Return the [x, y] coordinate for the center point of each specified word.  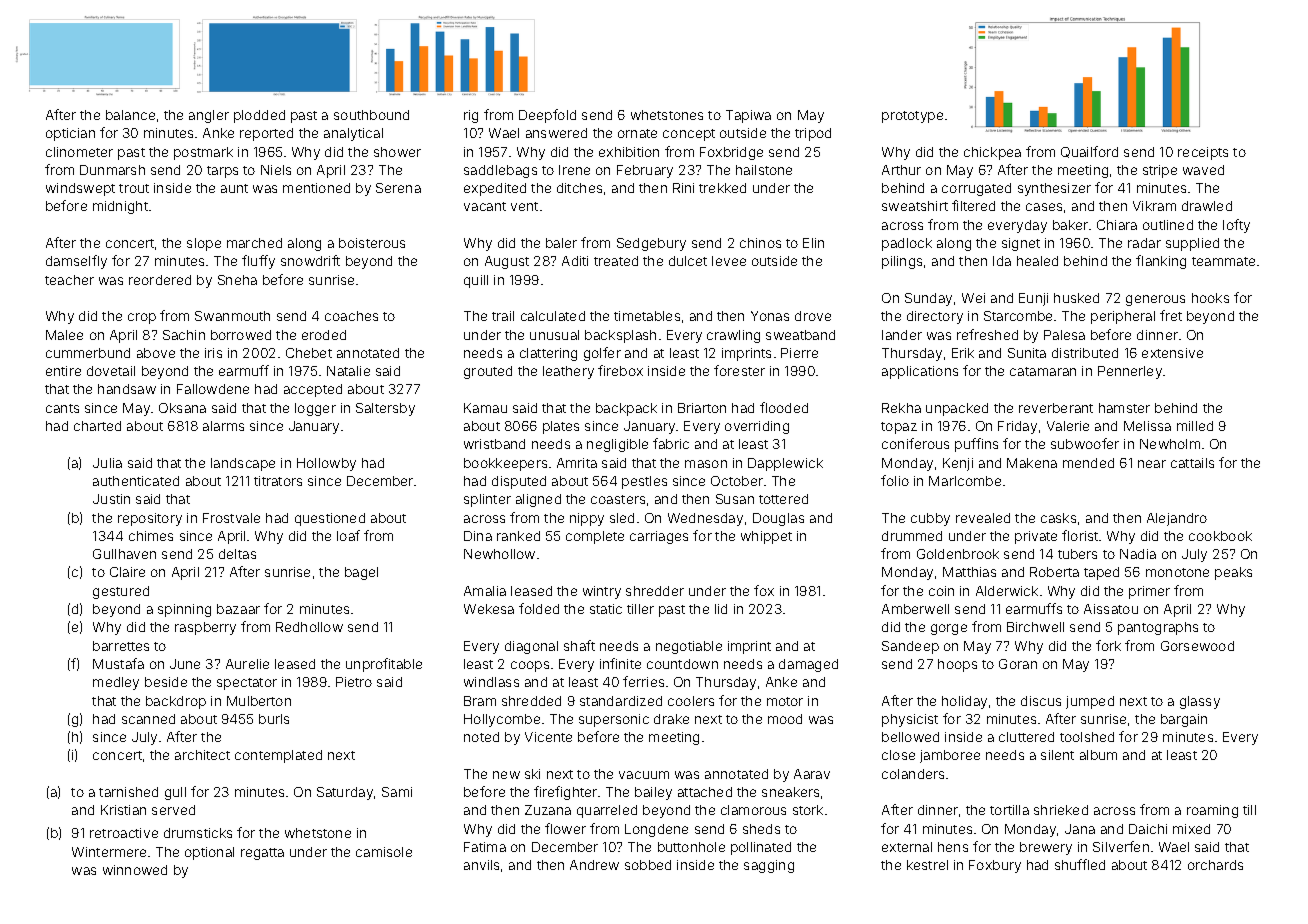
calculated [553, 316]
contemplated [278, 756]
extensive [1172, 353]
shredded [531, 701]
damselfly [76, 262]
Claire [127, 572]
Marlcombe [965, 481]
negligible [617, 445]
